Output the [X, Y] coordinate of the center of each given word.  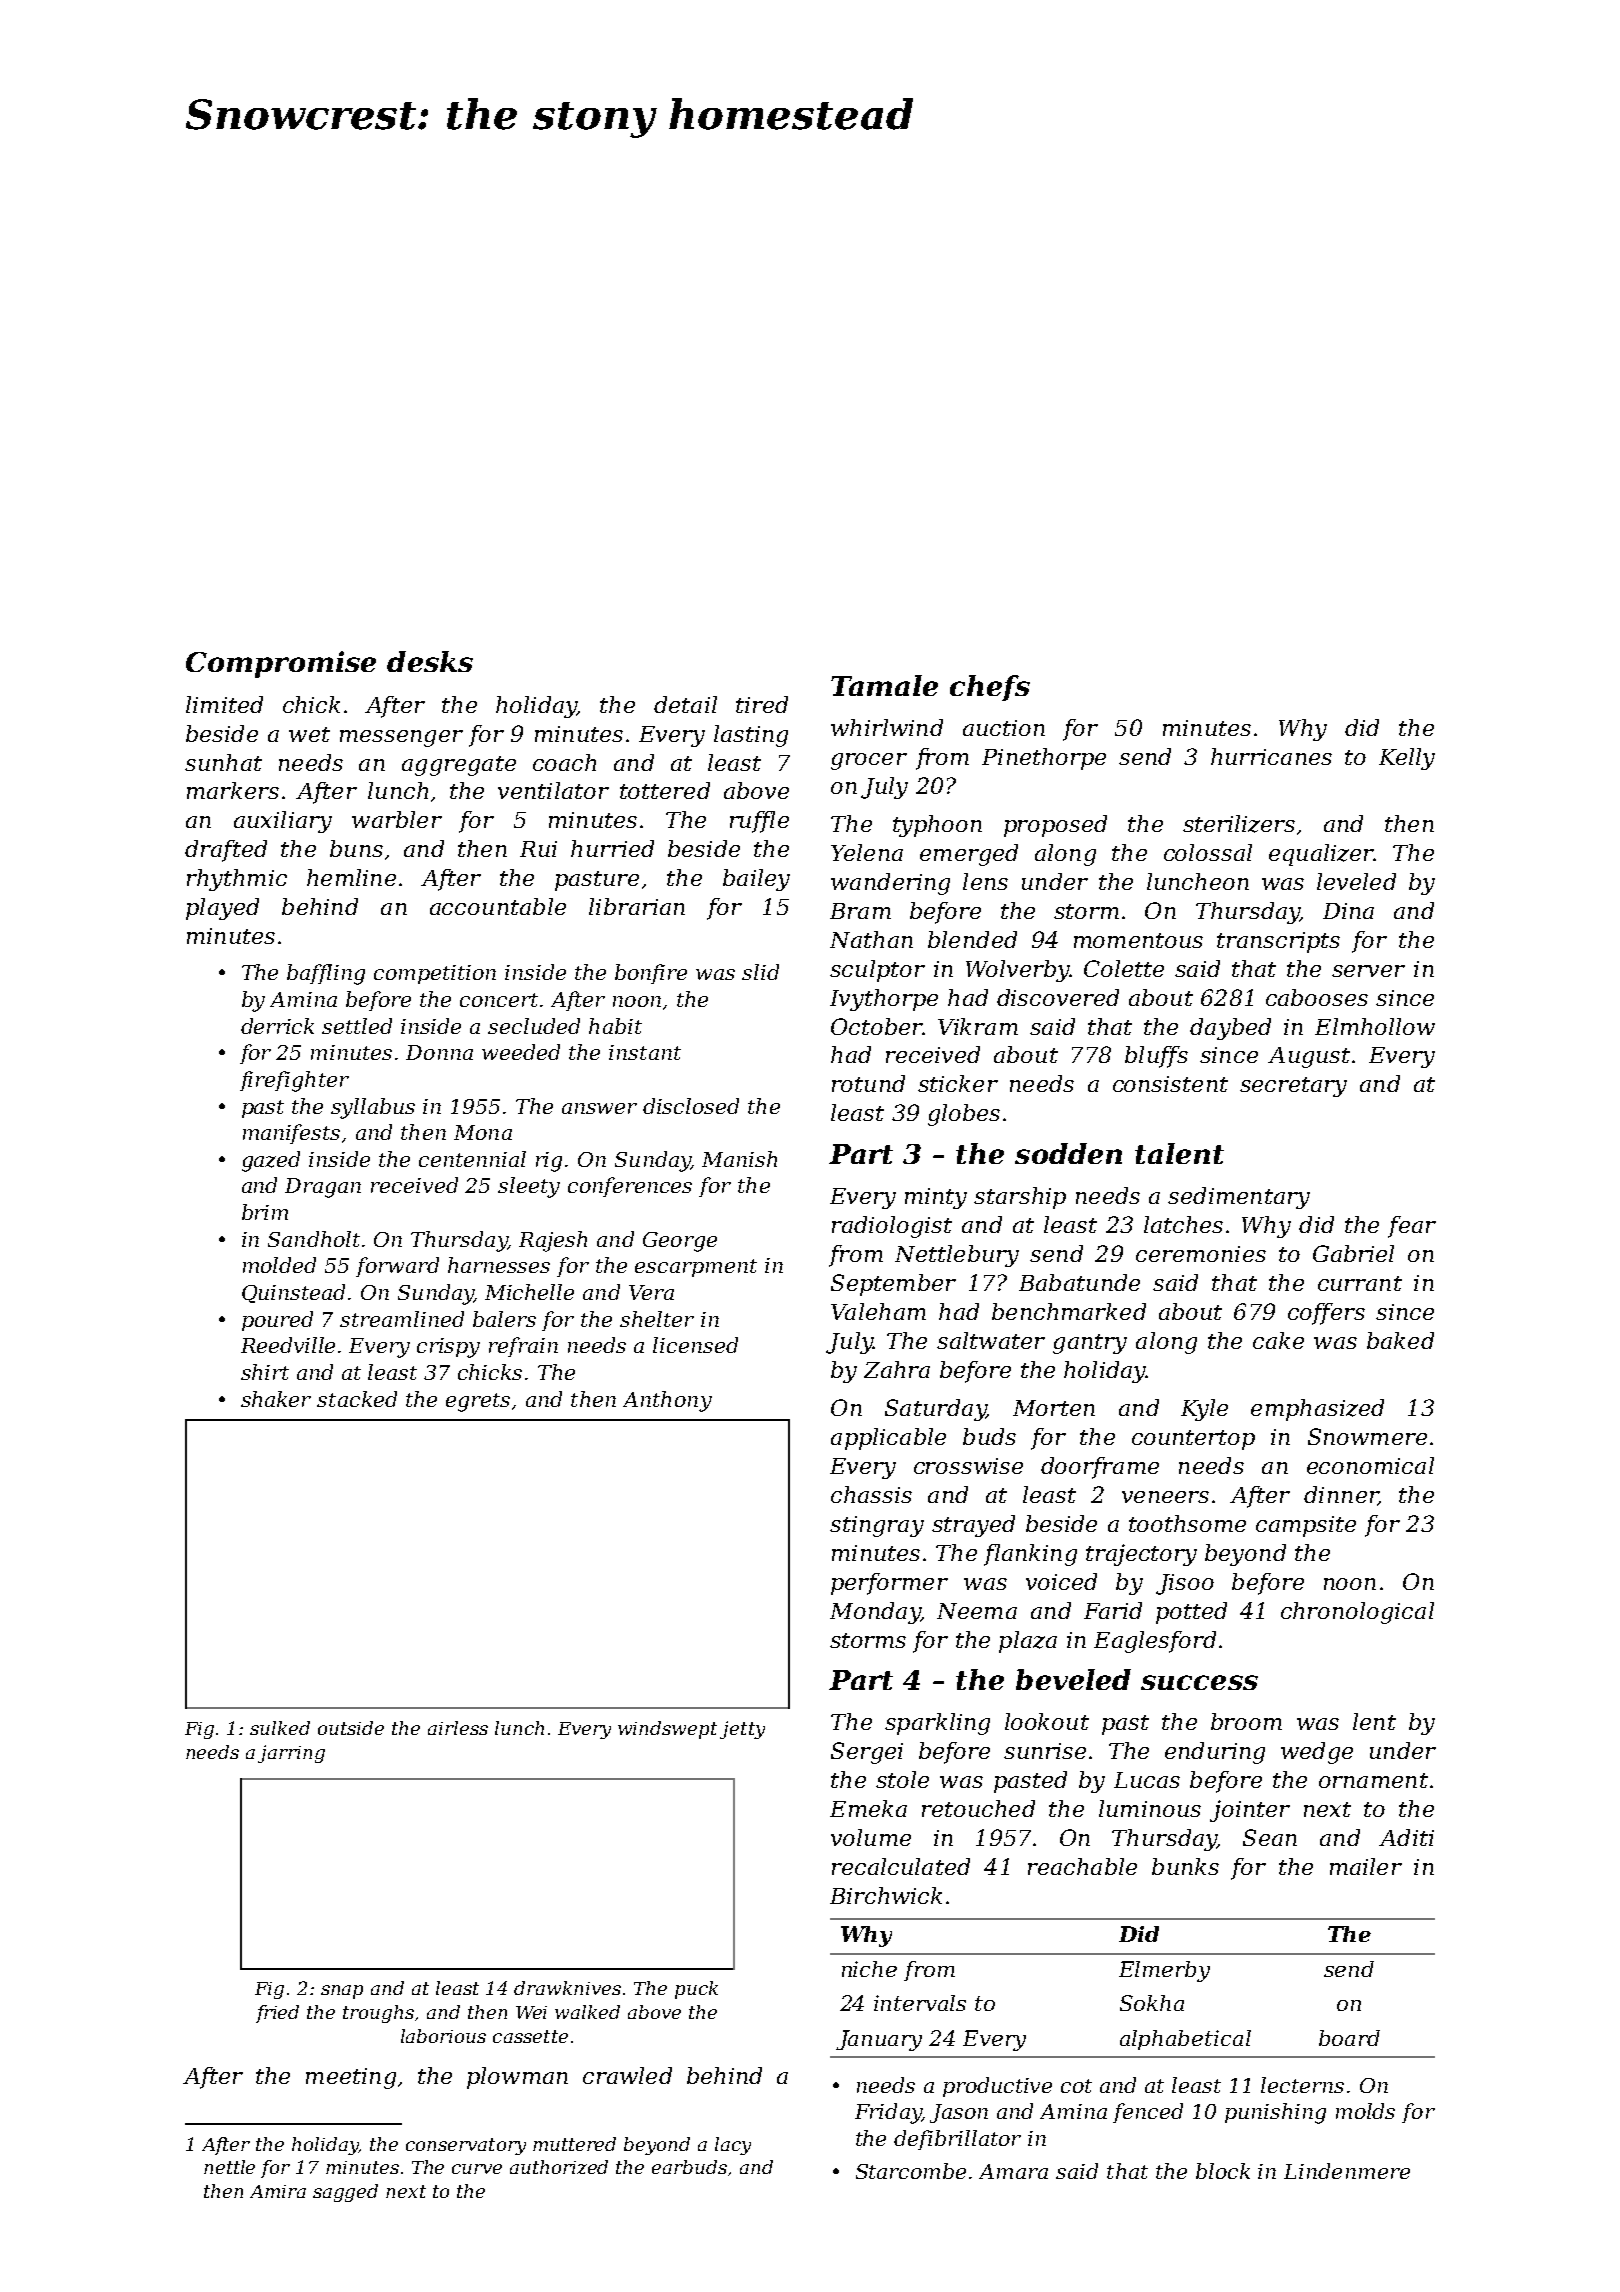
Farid [1113, 1610]
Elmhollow [1375, 1026]
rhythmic [237, 880]
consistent [1170, 1084]
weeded [521, 1052]
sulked [280, 1728]
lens [985, 881]
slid [760, 972]
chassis [871, 1494]
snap [342, 1992]
